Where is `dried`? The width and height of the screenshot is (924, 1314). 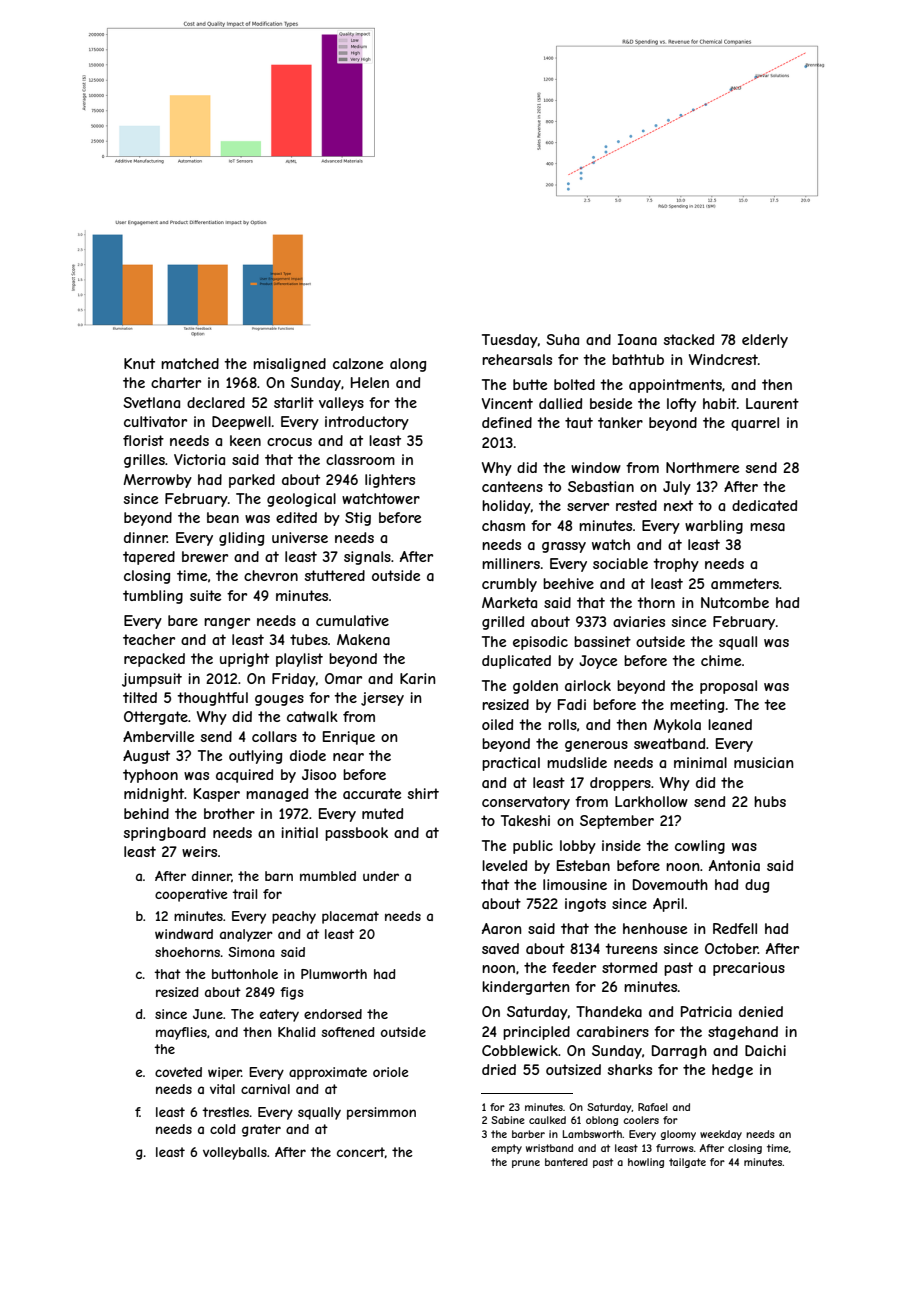 dried is located at coordinates (499, 1069).
